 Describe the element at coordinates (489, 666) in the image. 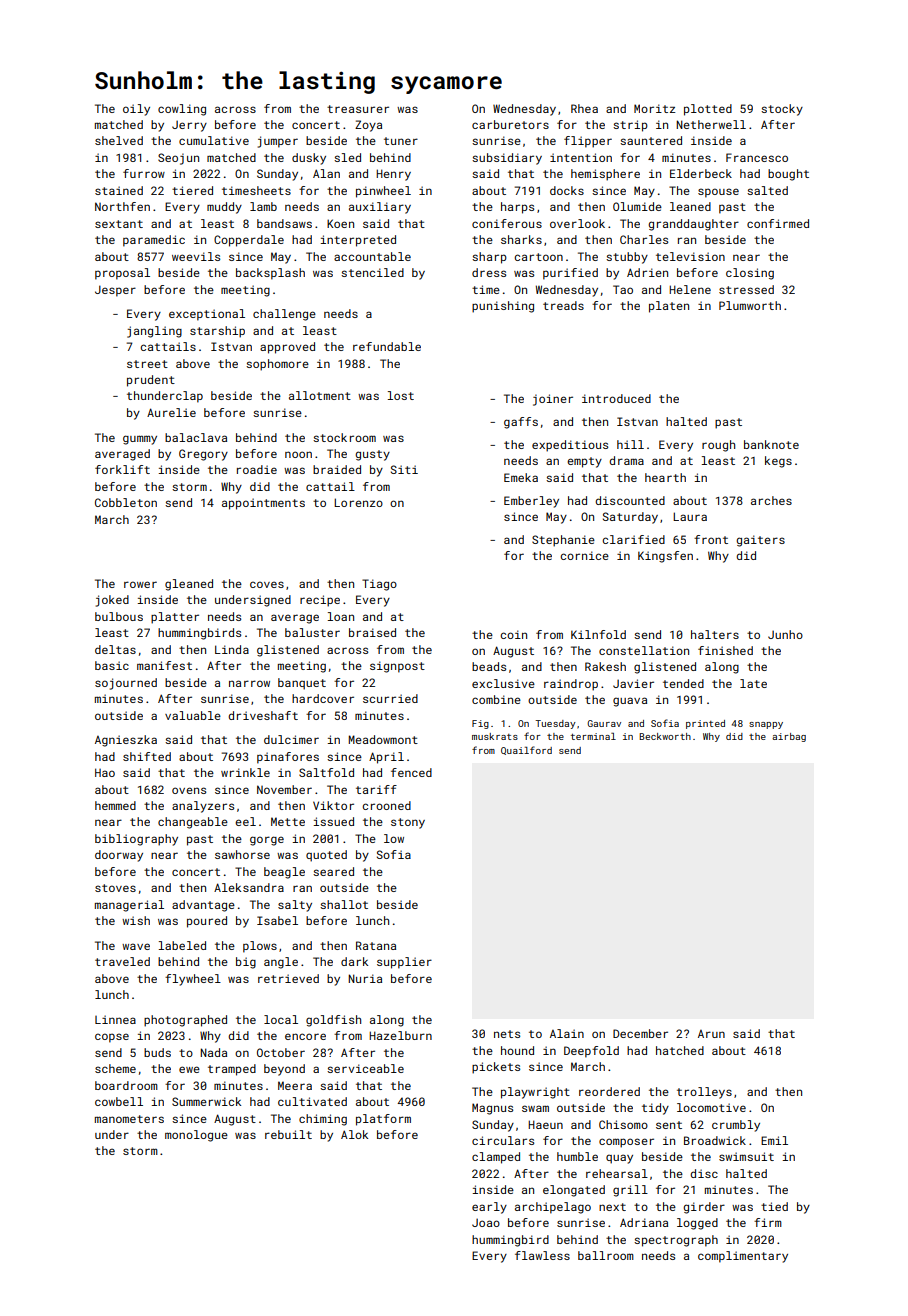

I see `beads` at that location.
